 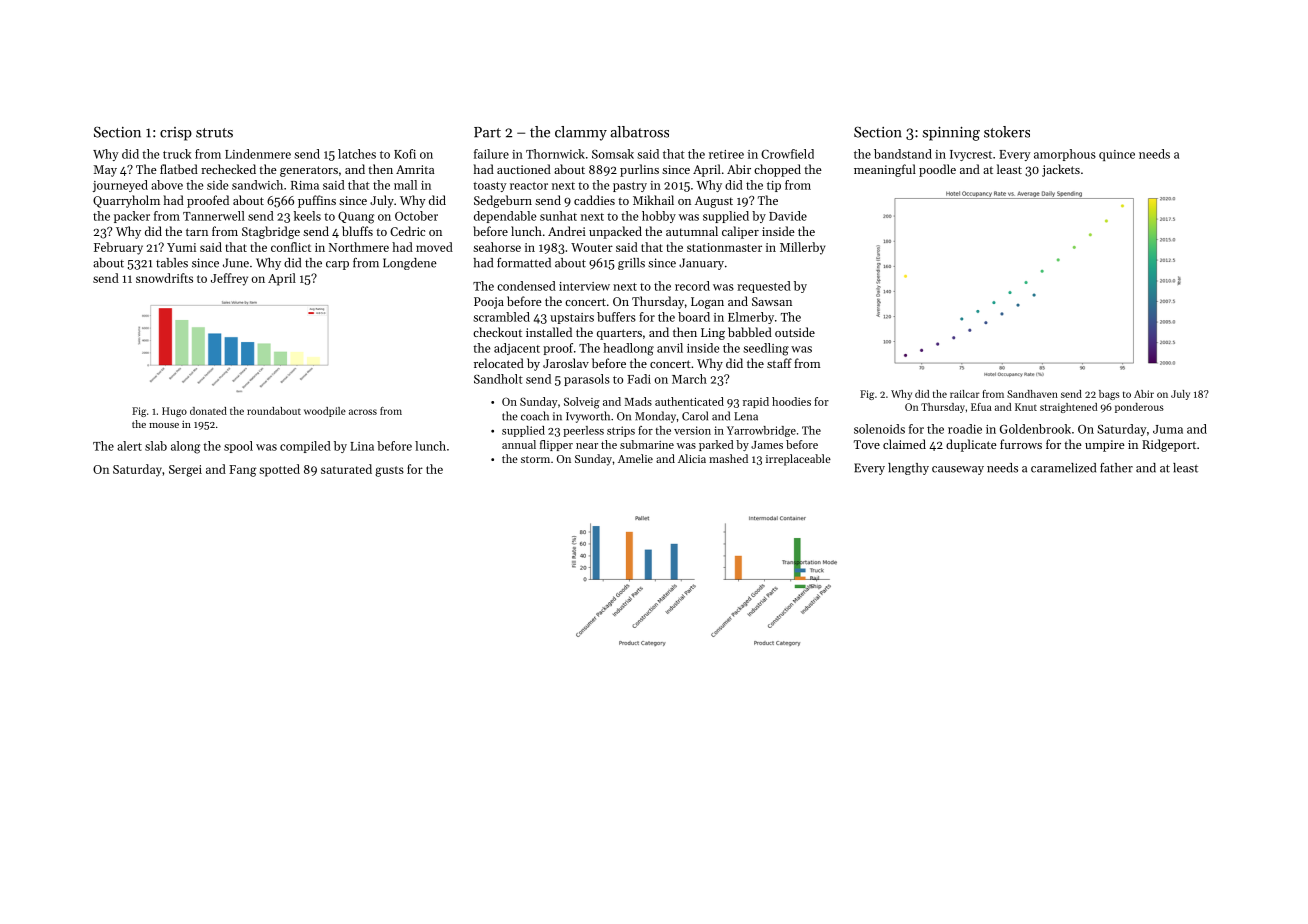 I want to click on stationmaster, so click(x=724, y=247).
